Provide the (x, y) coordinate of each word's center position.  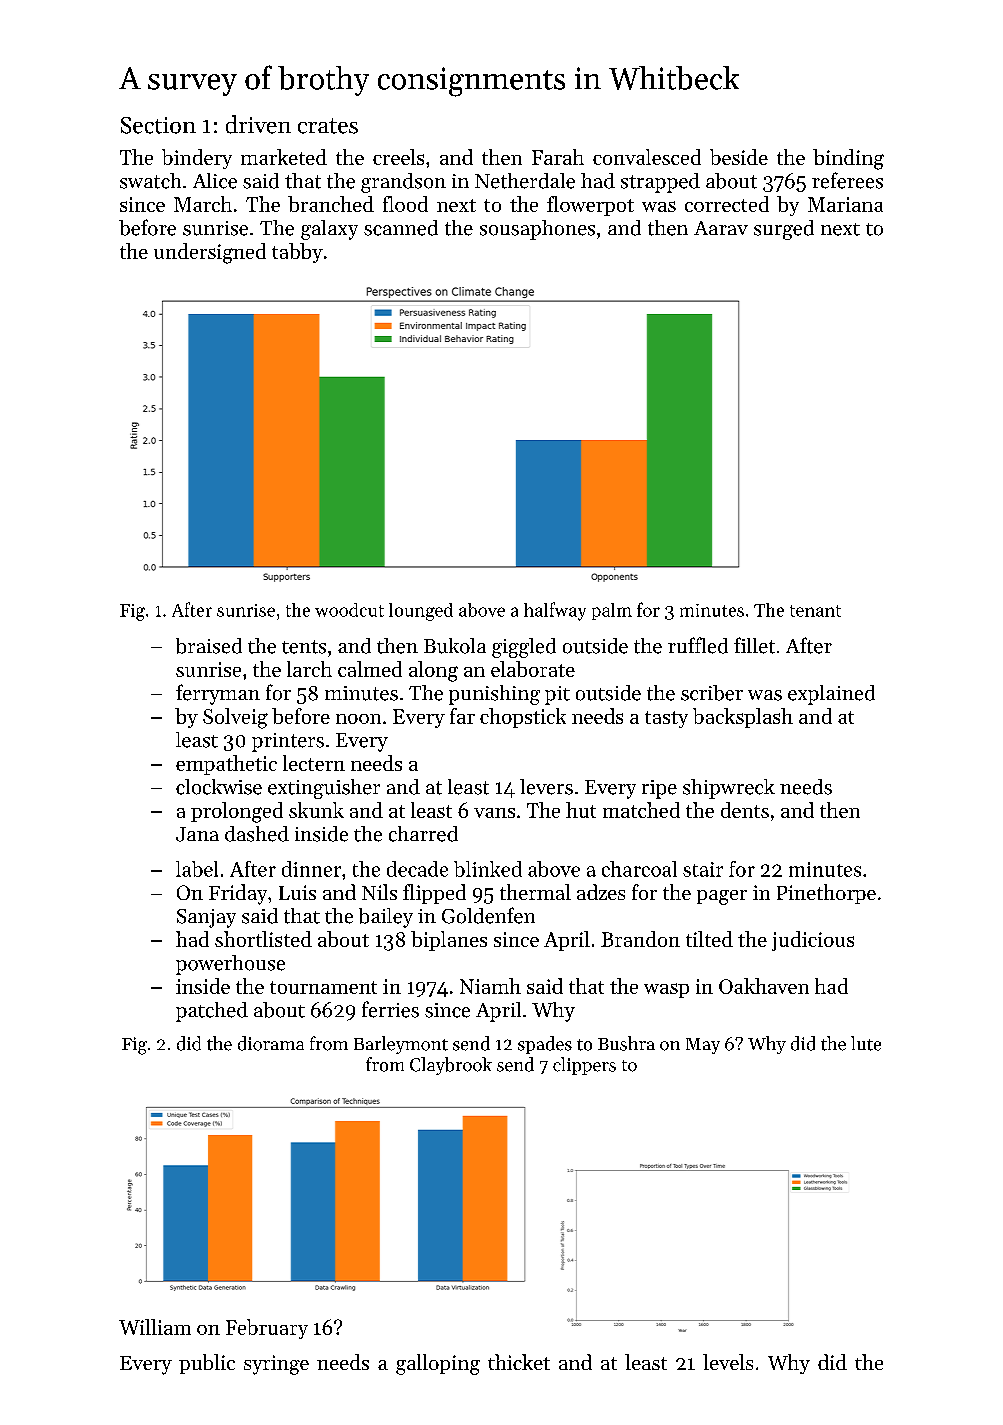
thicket (519, 1362)
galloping (438, 1364)
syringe (276, 1365)
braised (209, 646)
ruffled (698, 645)
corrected (727, 204)
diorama (271, 1043)
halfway (555, 611)
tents (304, 647)
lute (866, 1043)
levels (728, 1362)
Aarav (721, 228)
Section (158, 125)
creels (398, 157)
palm (612, 611)
